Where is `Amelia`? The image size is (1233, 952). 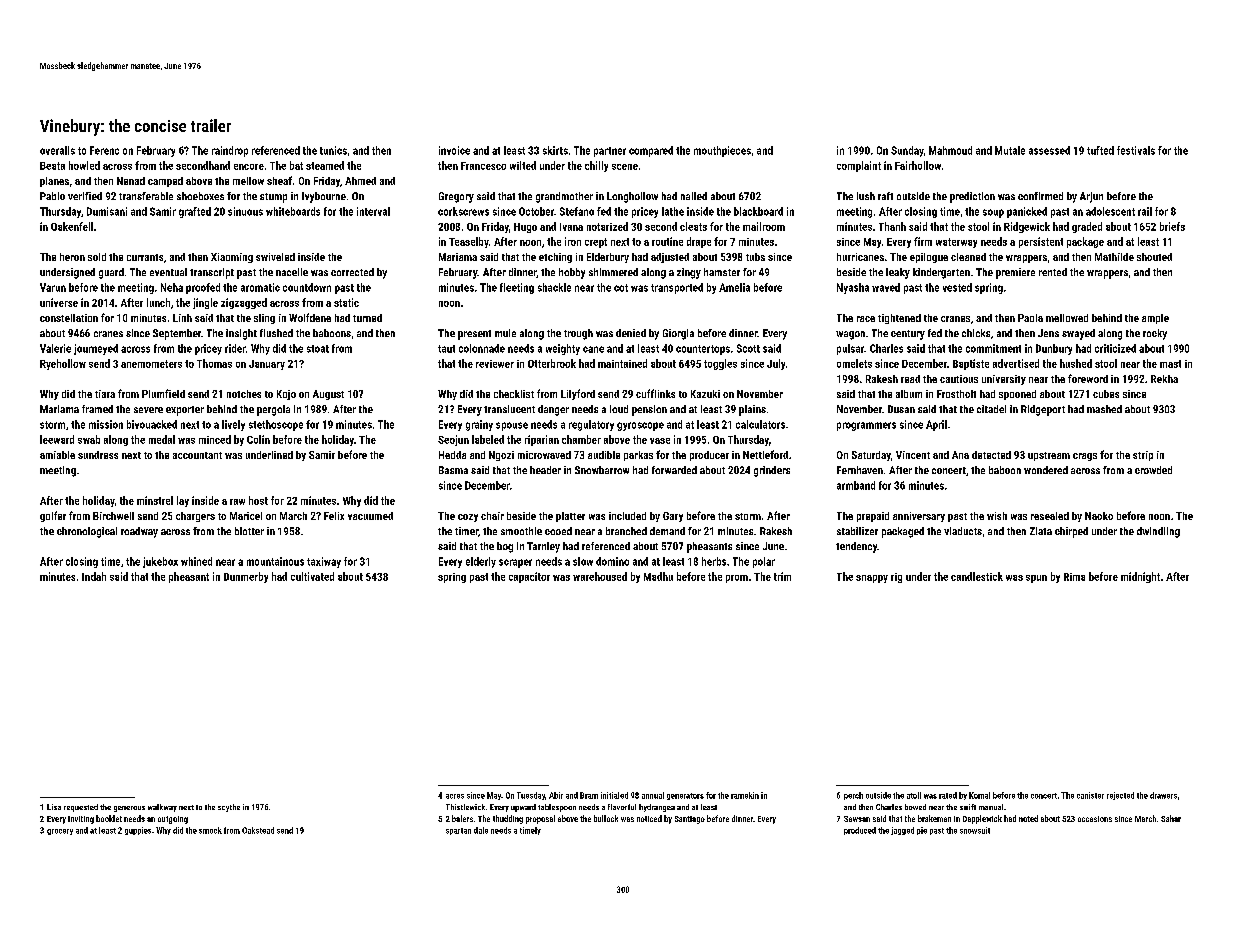 Amelia is located at coordinates (734, 287).
